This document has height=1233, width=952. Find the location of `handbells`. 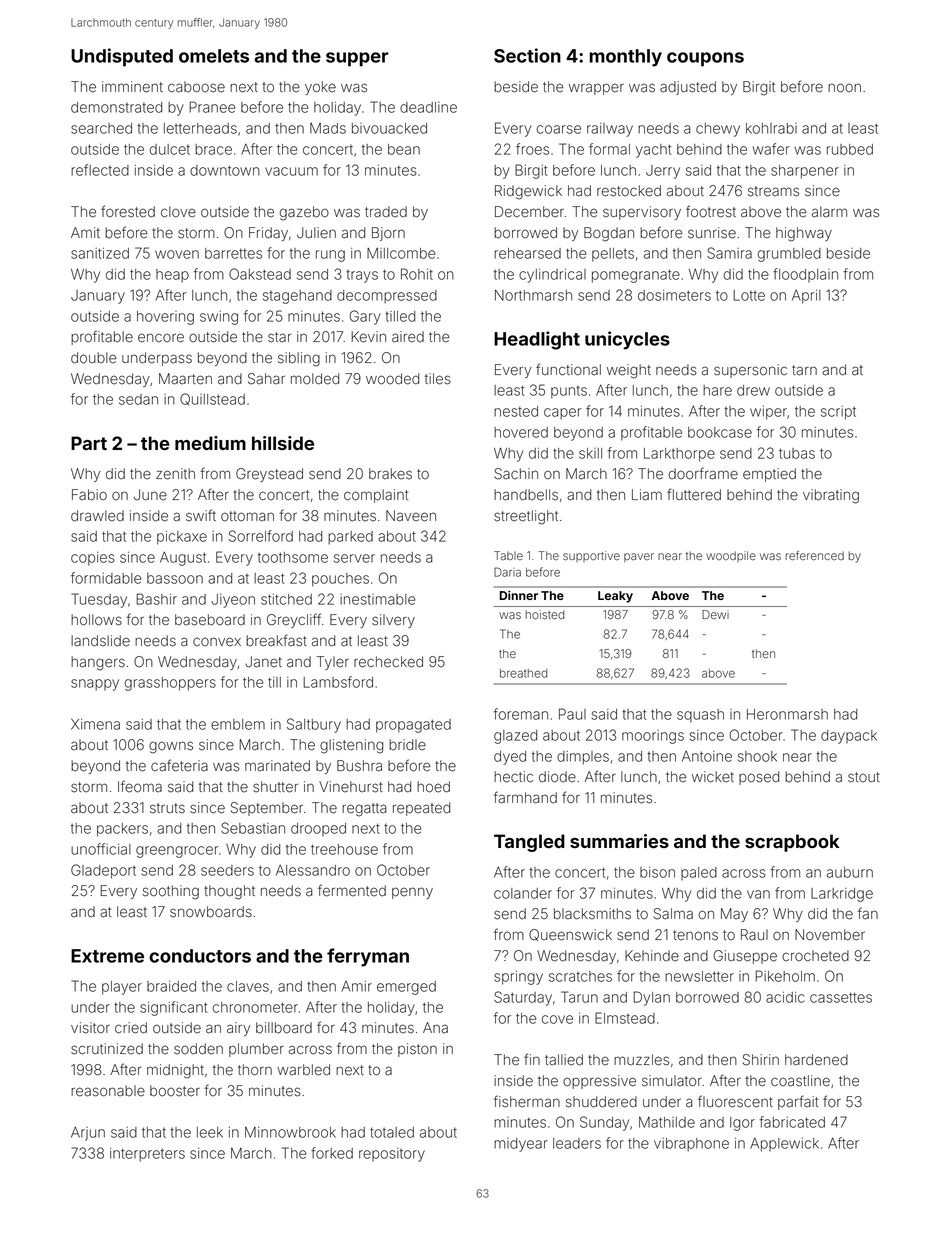

handbells is located at coordinates (526, 495).
